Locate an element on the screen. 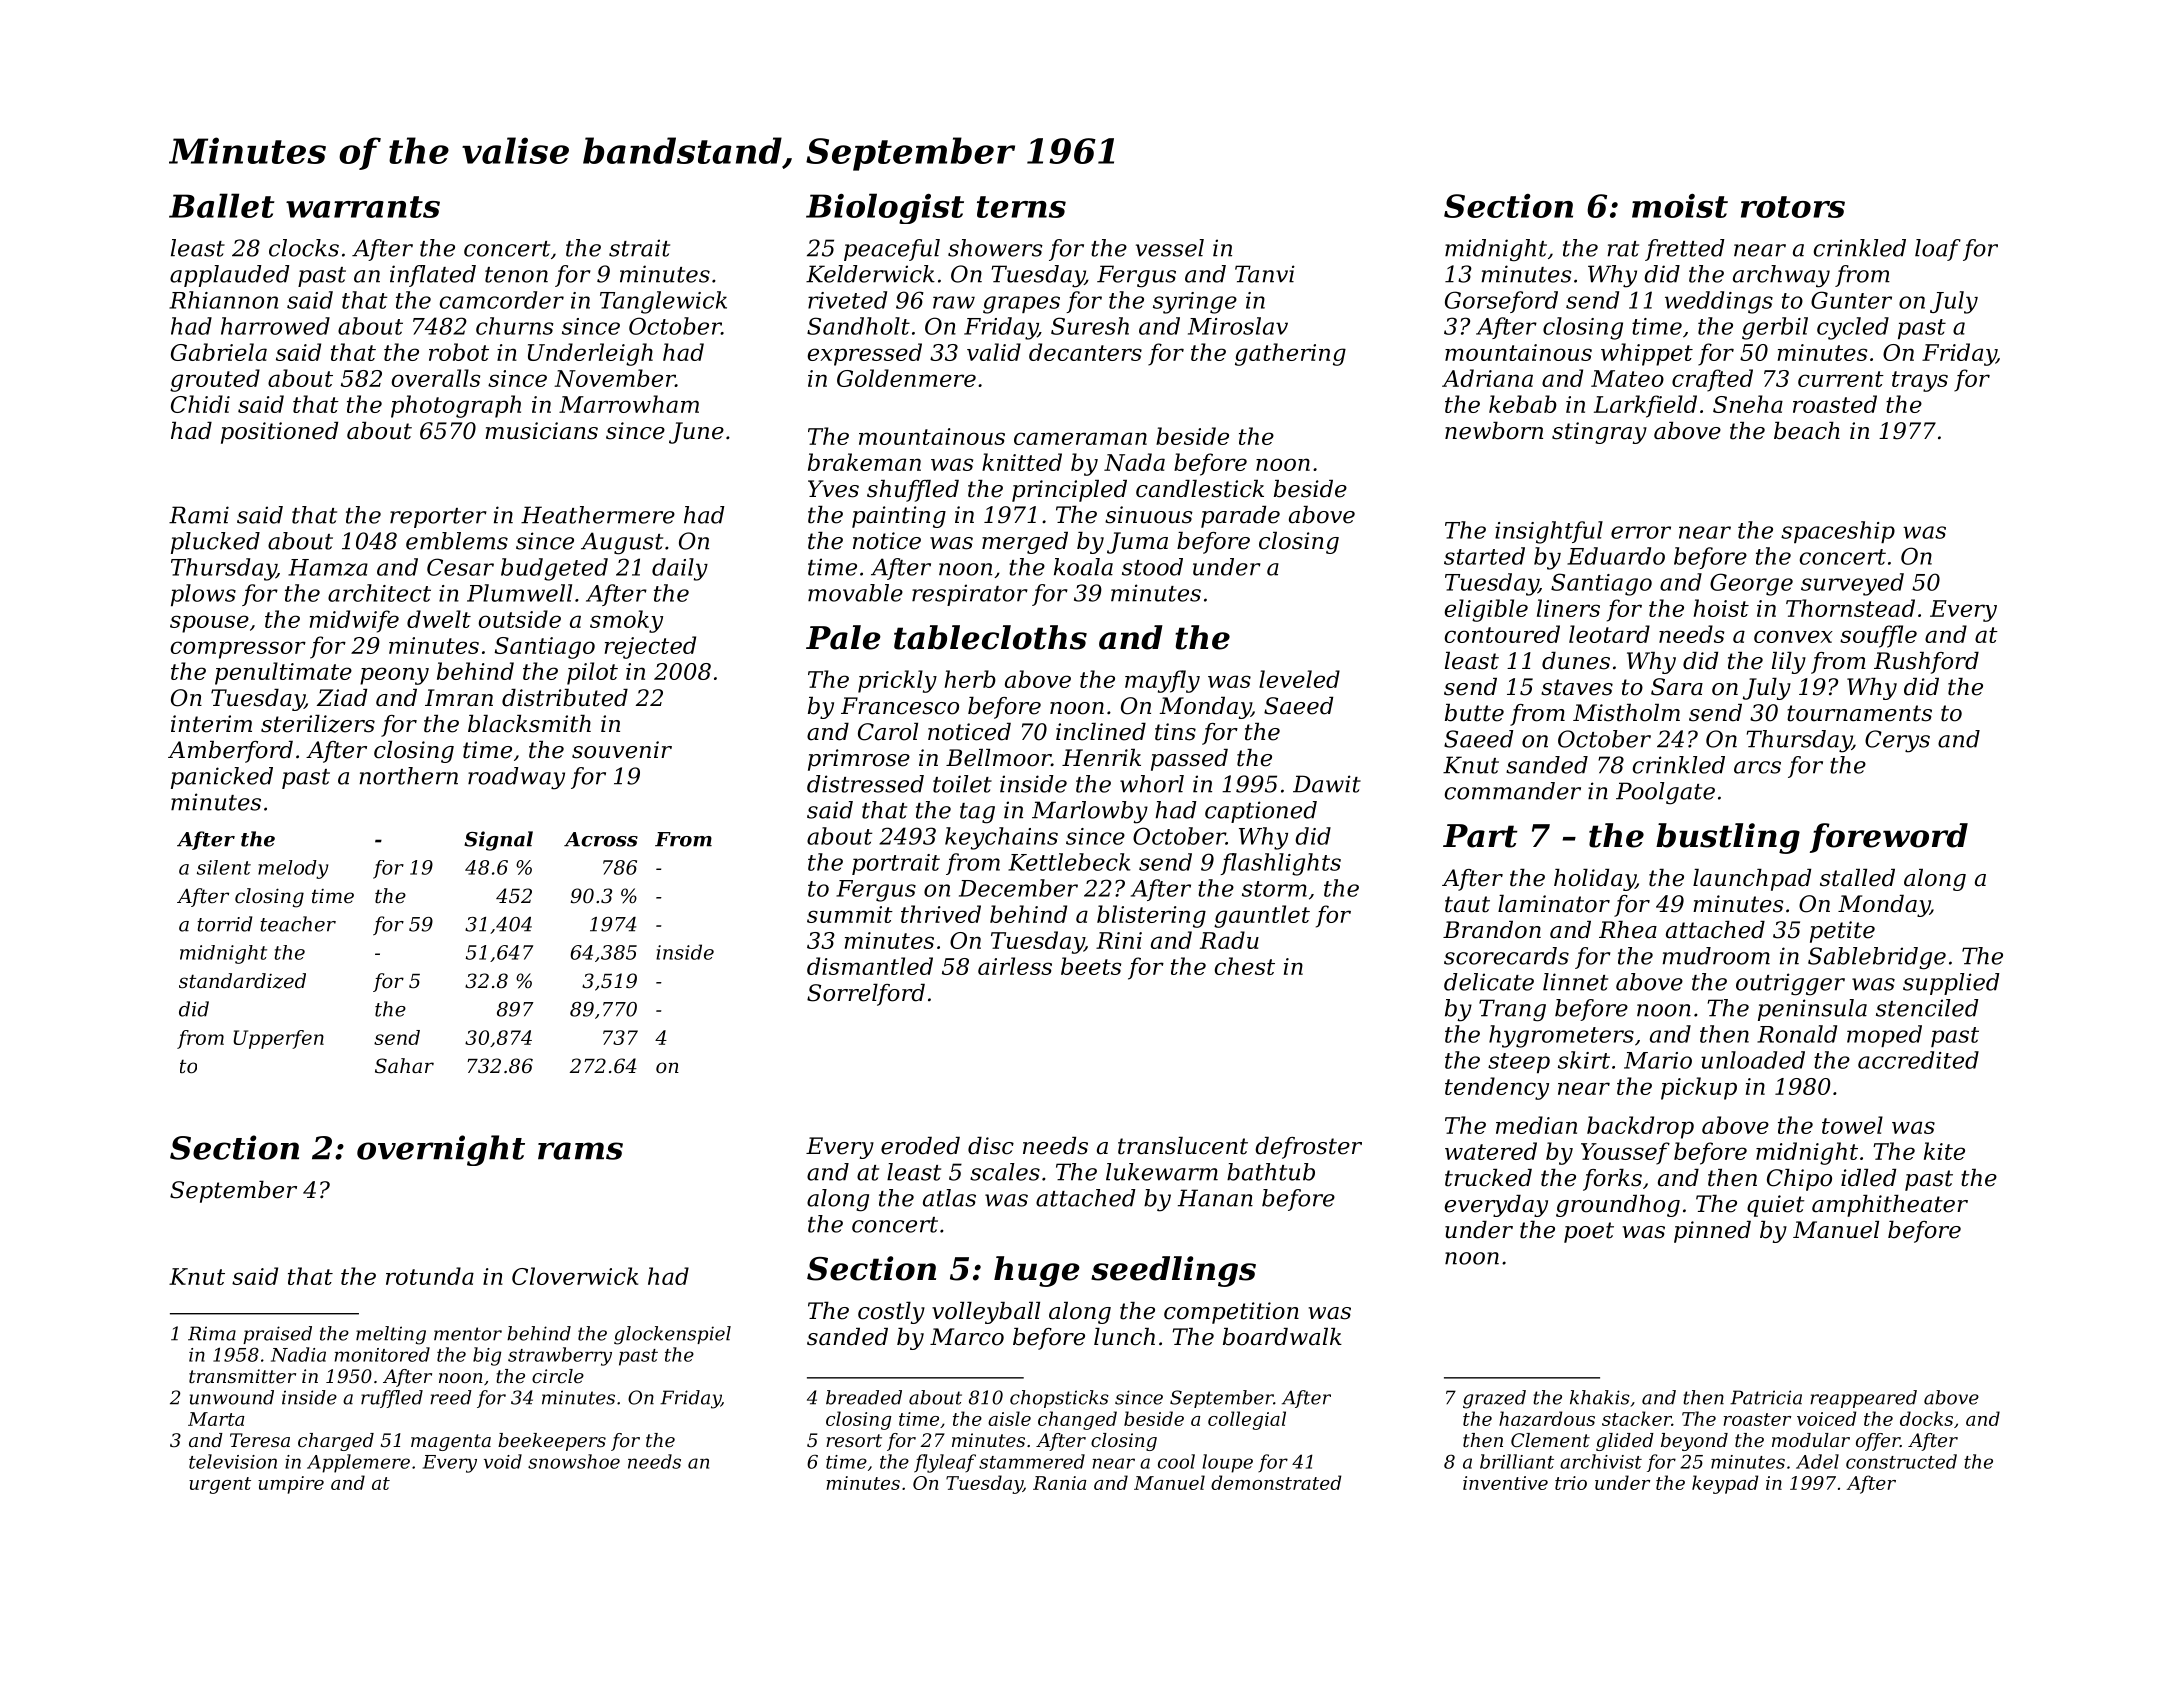 The width and height of the screenshot is (2178, 1683). rotunda is located at coordinates (430, 1276).
